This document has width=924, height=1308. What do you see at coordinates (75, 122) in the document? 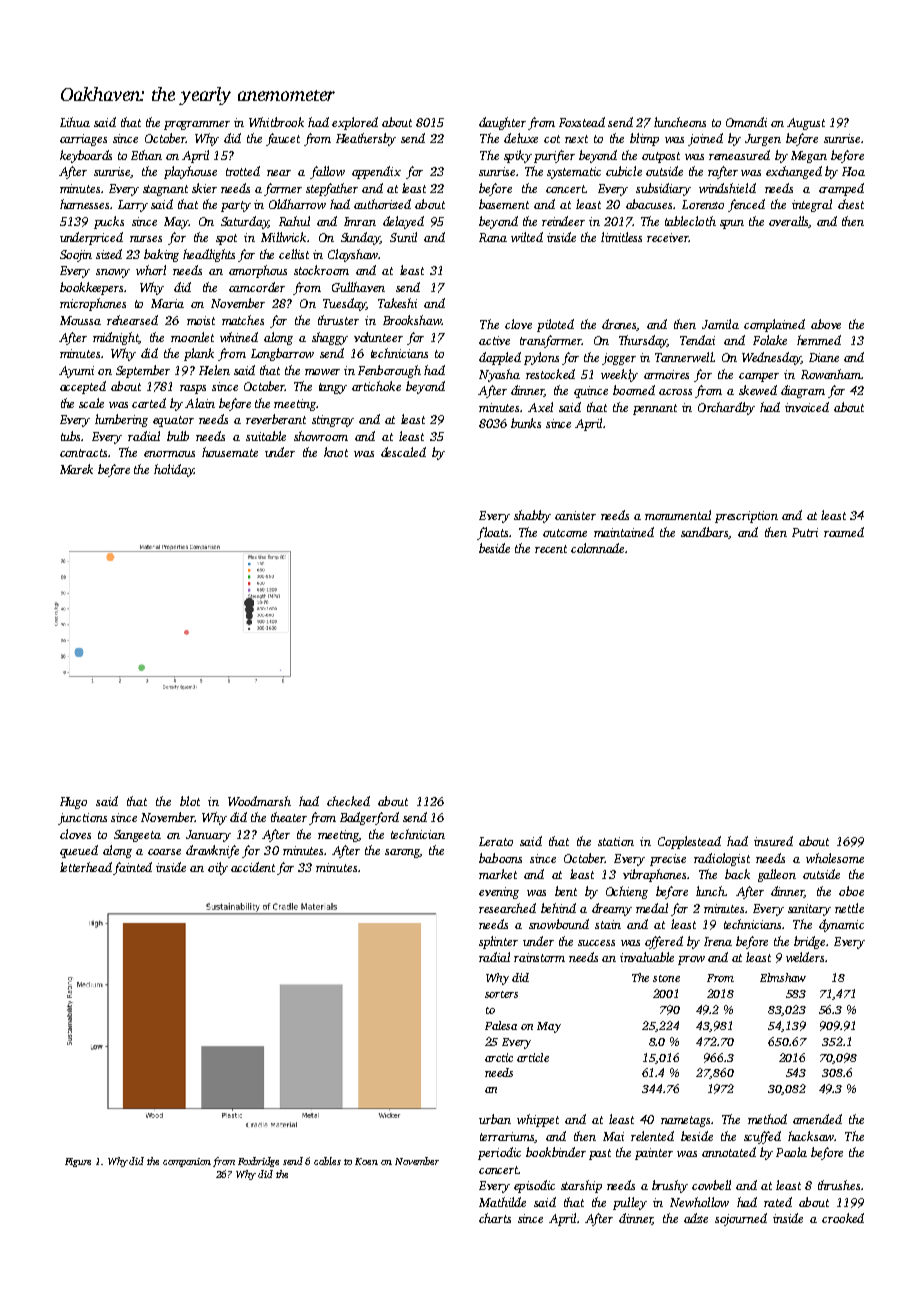
I see `Lihua` at bounding box center [75, 122].
